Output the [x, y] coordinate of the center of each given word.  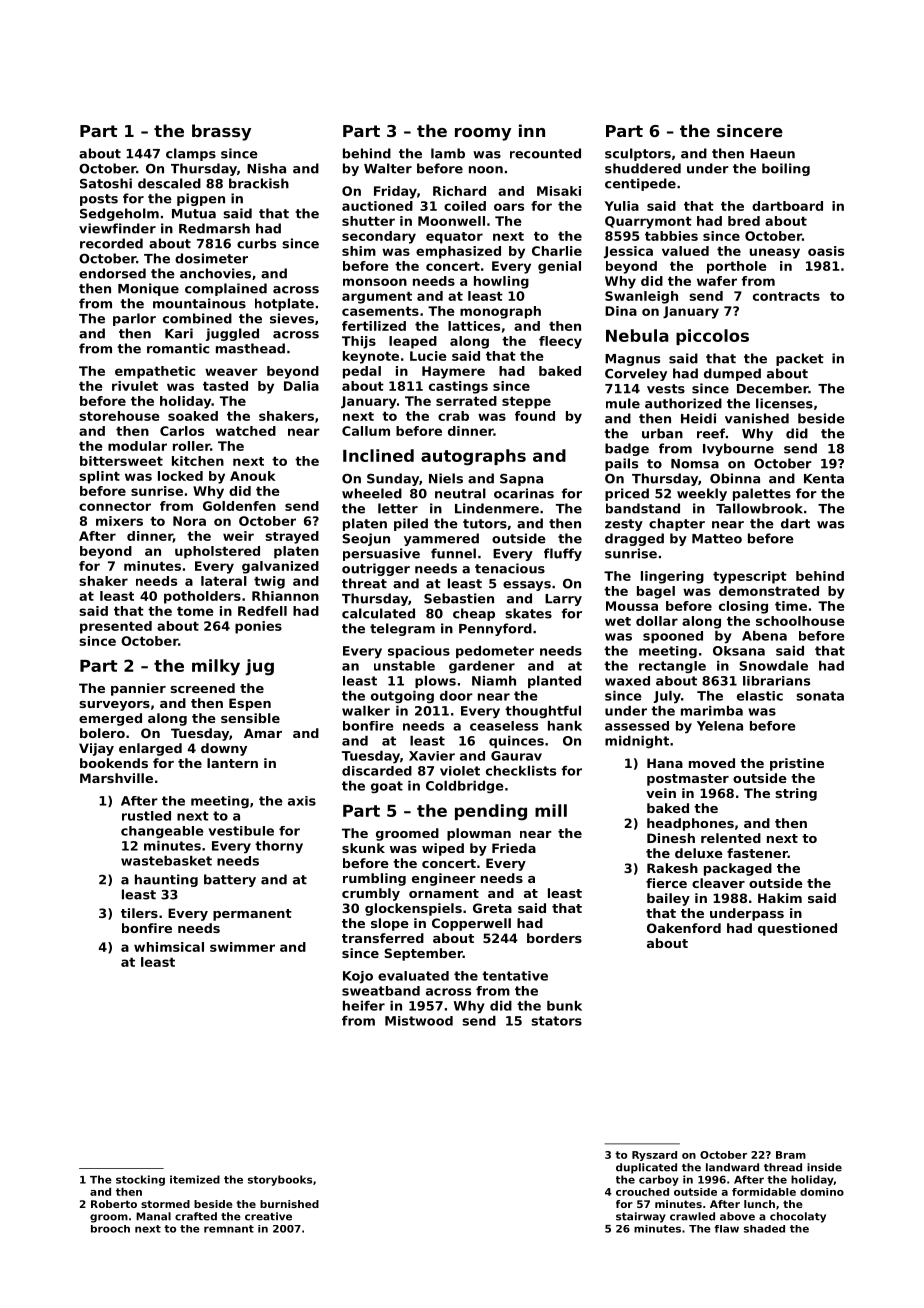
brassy [221, 132]
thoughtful [543, 712]
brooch [110, 1229]
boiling [786, 169]
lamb [448, 153]
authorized [683, 403]
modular [137, 446]
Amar [263, 733]
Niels [446, 478]
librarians [776, 681]
